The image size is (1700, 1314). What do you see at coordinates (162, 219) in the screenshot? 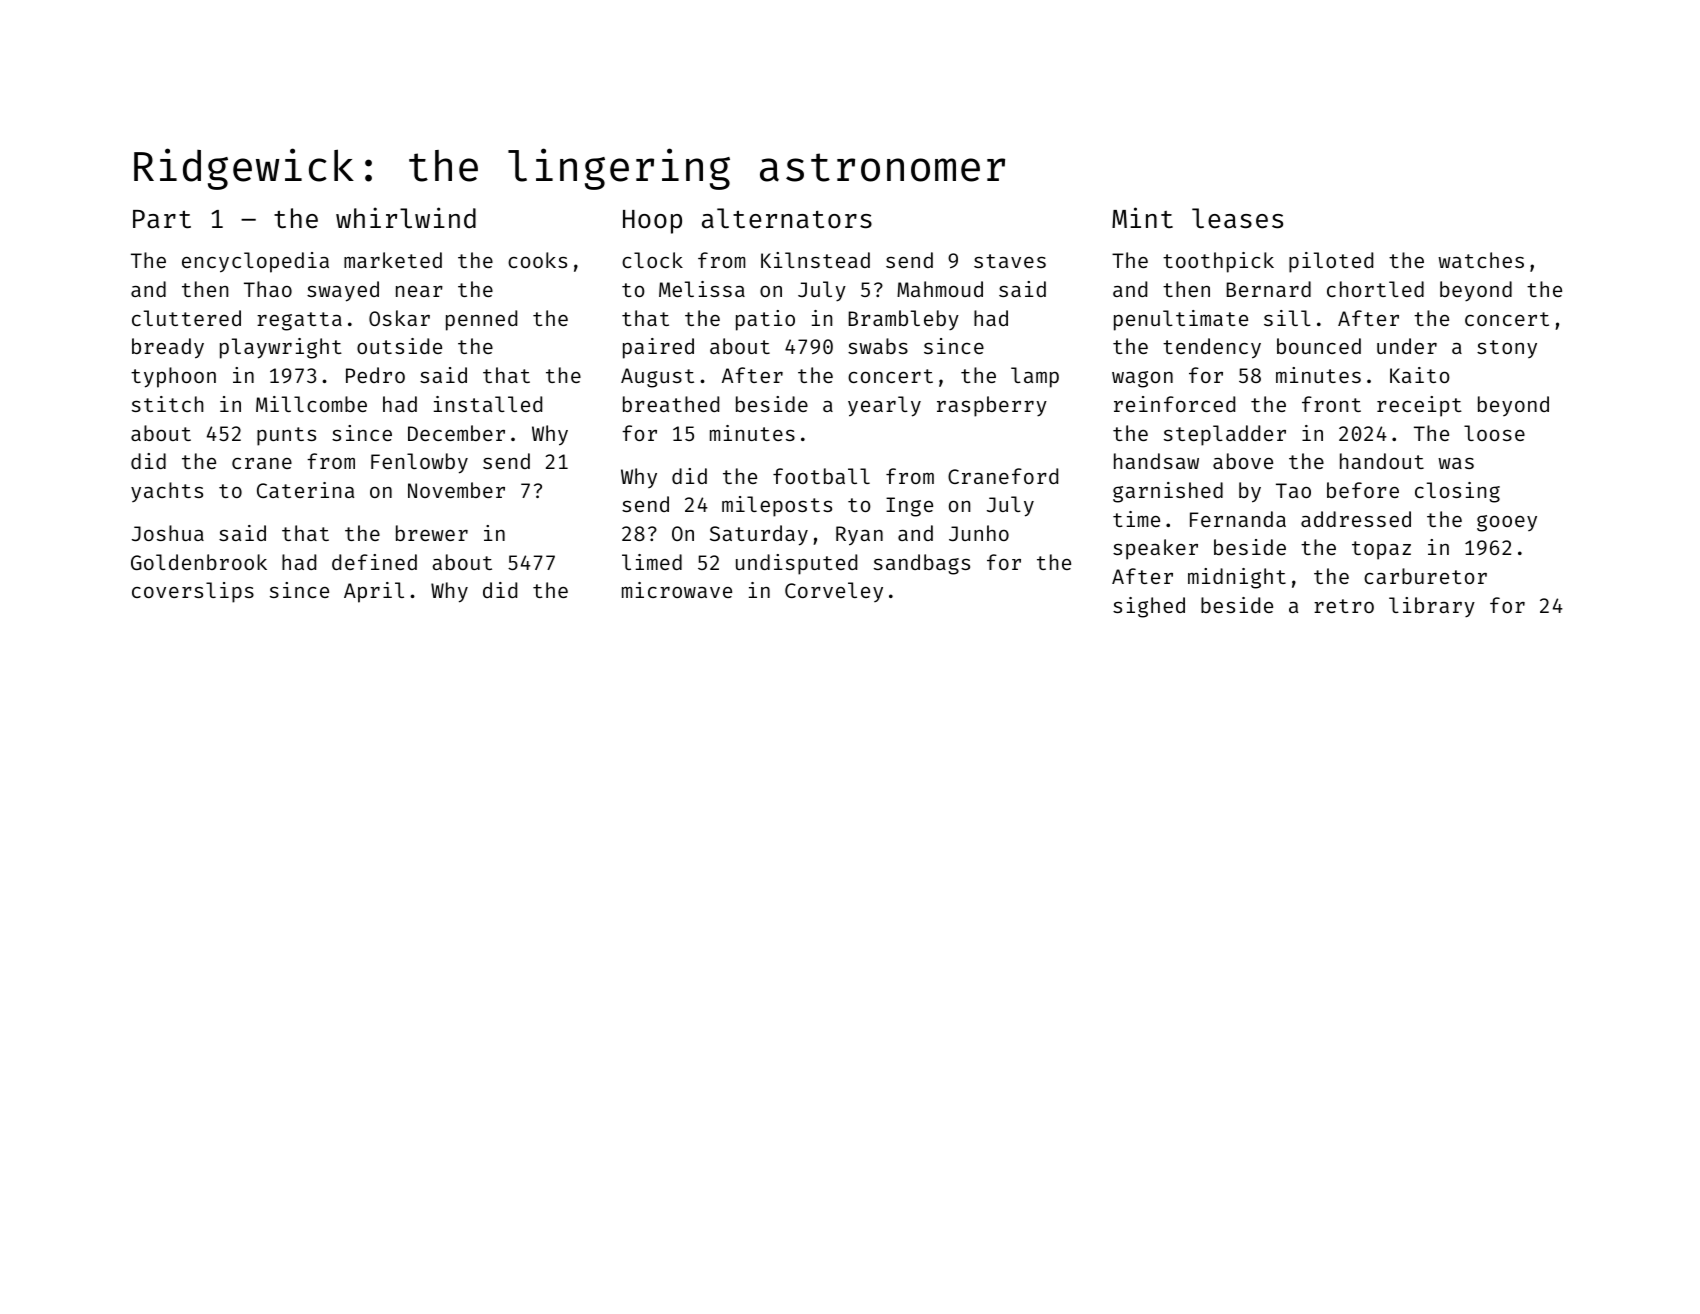
I see `Part` at bounding box center [162, 219].
